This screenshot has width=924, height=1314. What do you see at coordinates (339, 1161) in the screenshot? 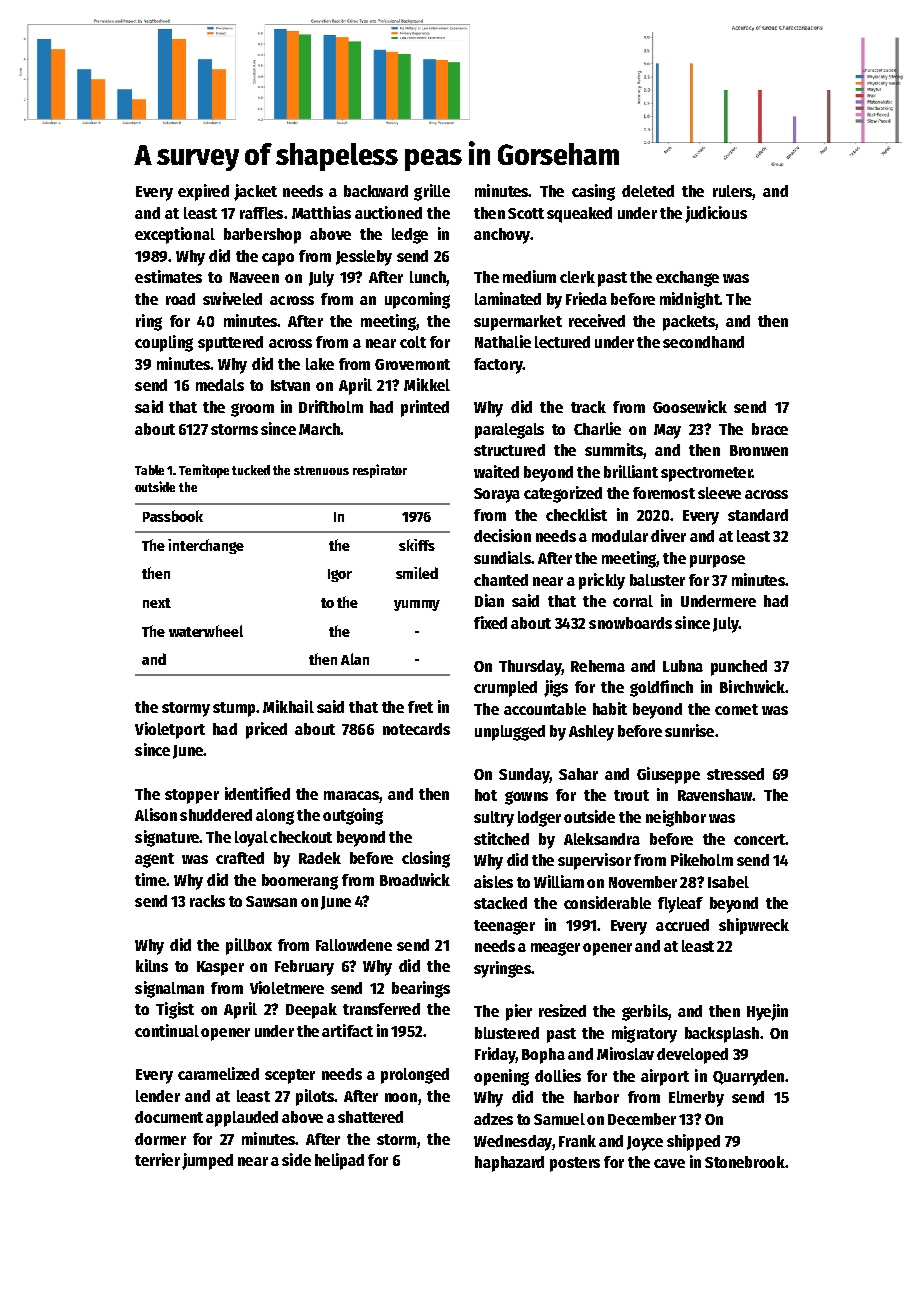
I see `helipad` at bounding box center [339, 1161].
